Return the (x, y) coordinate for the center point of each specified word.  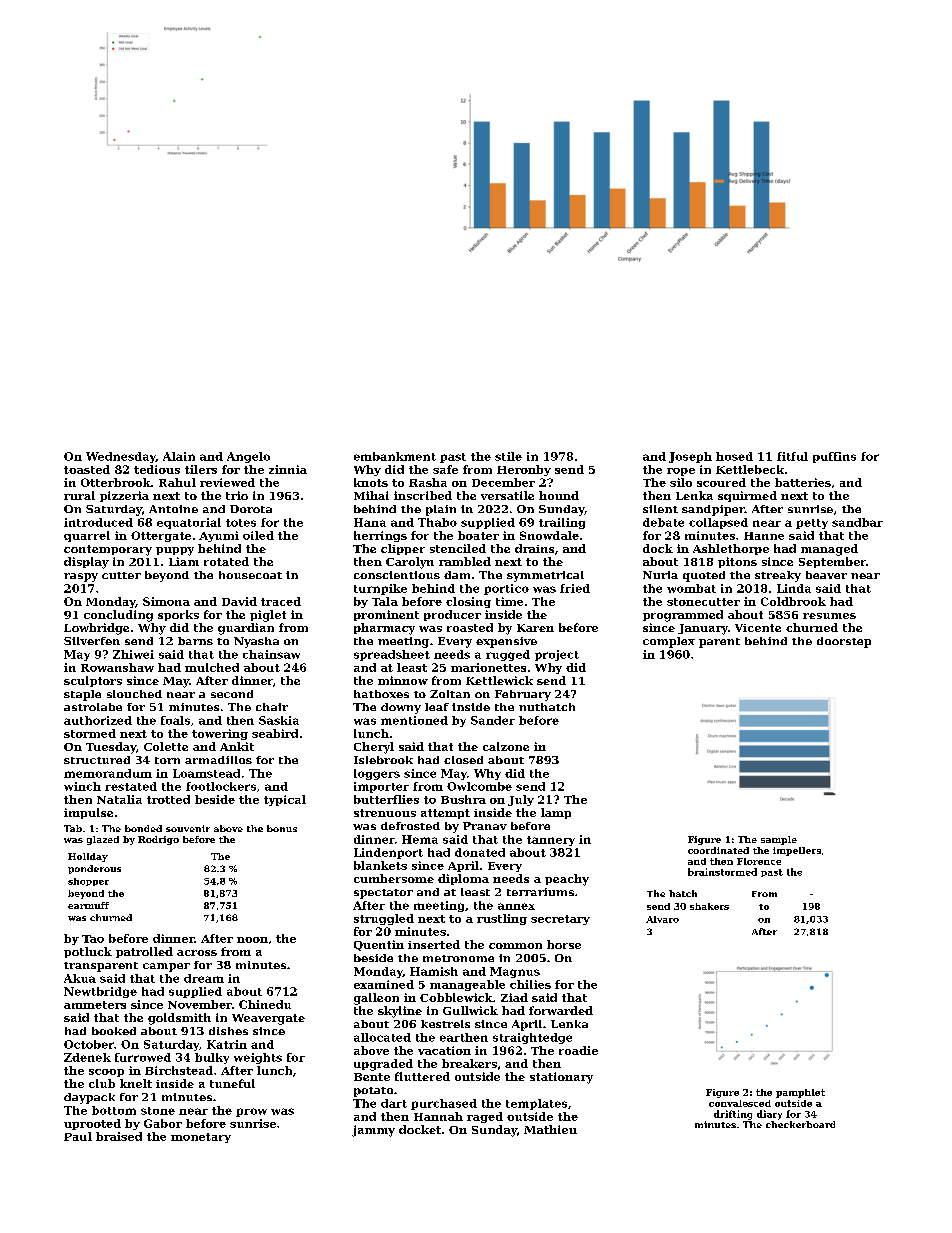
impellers (797, 851)
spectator (383, 894)
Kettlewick (499, 680)
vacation (444, 1050)
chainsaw (271, 654)
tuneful (232, 1083)
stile (508, 456)
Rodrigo (158, 840)
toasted (87, 469)
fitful (792, 456)
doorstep (844, 642)
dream (204, 978)
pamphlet (800, 1093)
